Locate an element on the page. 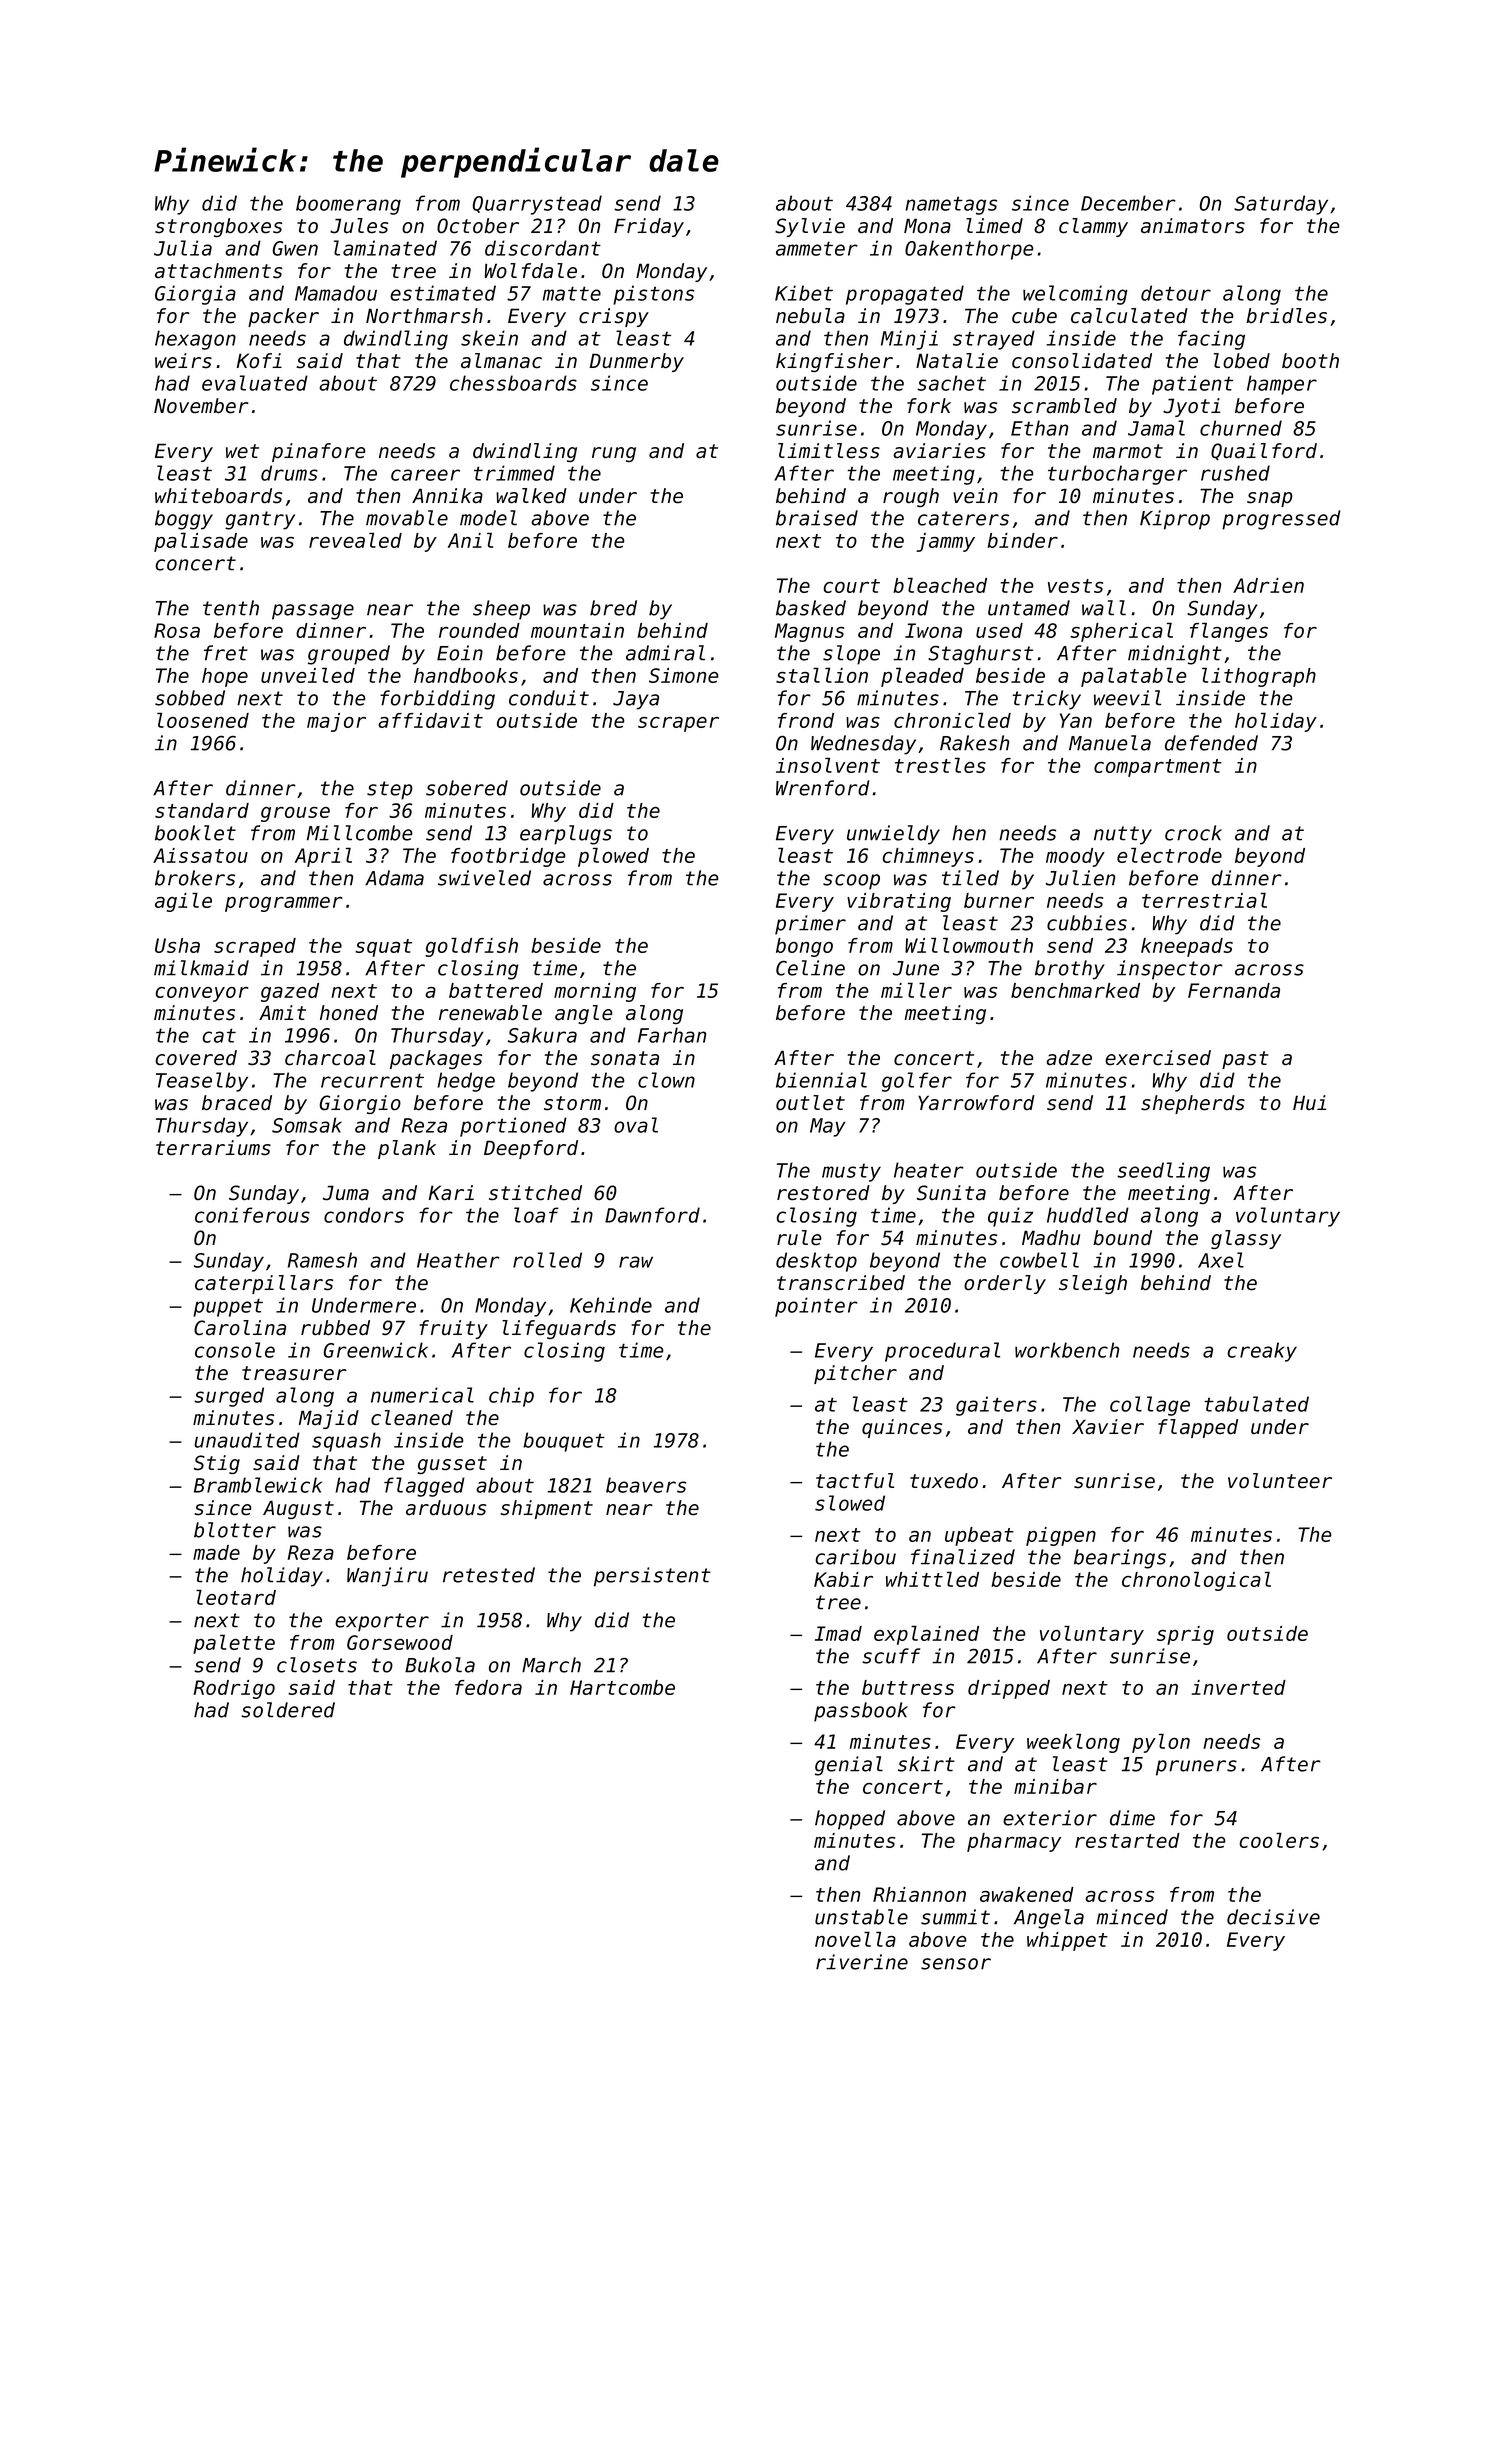  beavers is located at coordinates (646, 1485).
